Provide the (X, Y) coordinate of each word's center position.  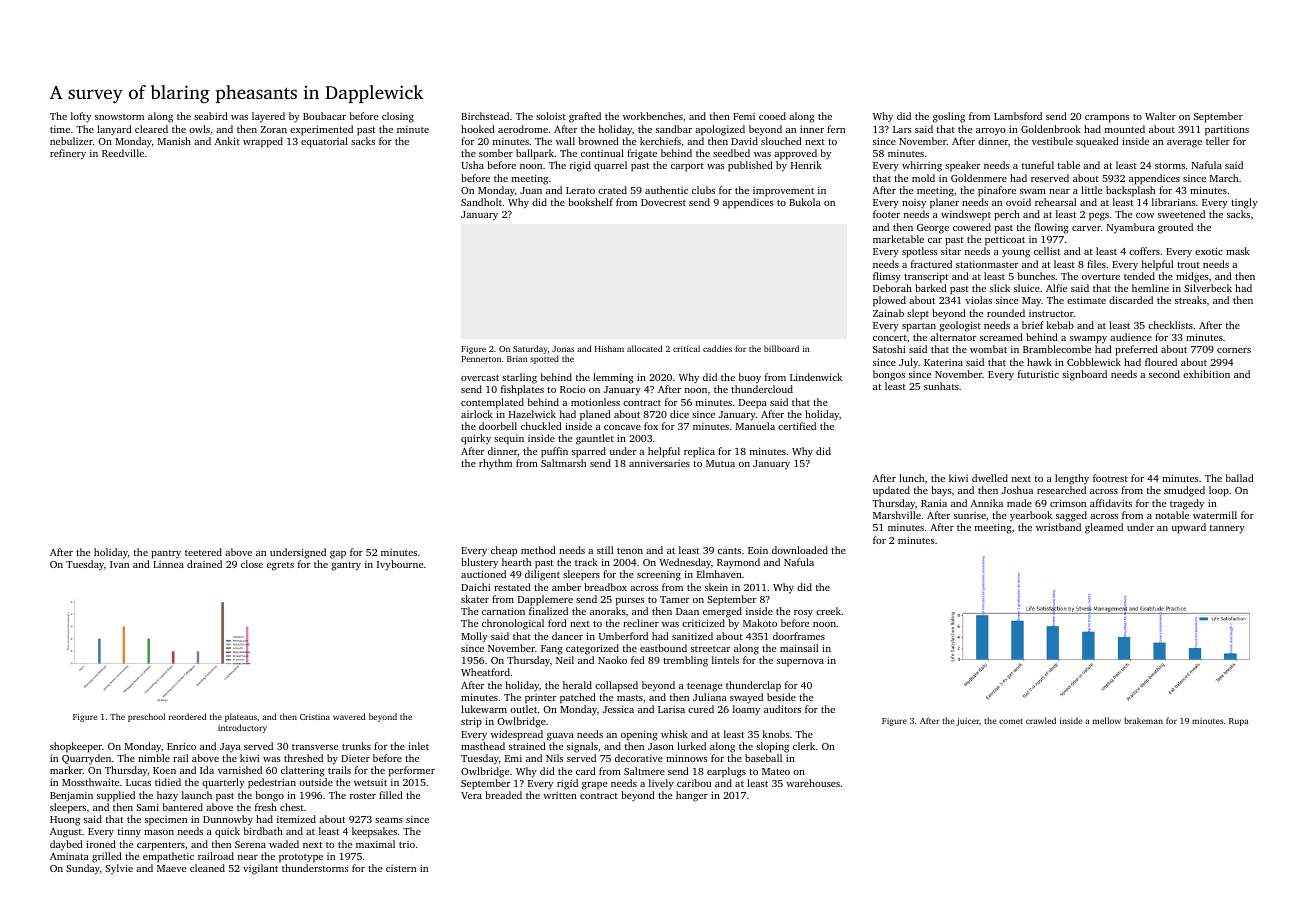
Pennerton (481, 359)
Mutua (720, 463)
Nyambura (1131, 228)
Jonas (563, 349)
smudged (1184, 491)
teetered (203, 552)
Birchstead (485, 116)
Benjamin (71, 796)
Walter (1160, 116)
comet (1011, 721)
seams (389, 820)
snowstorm (119, 117)
